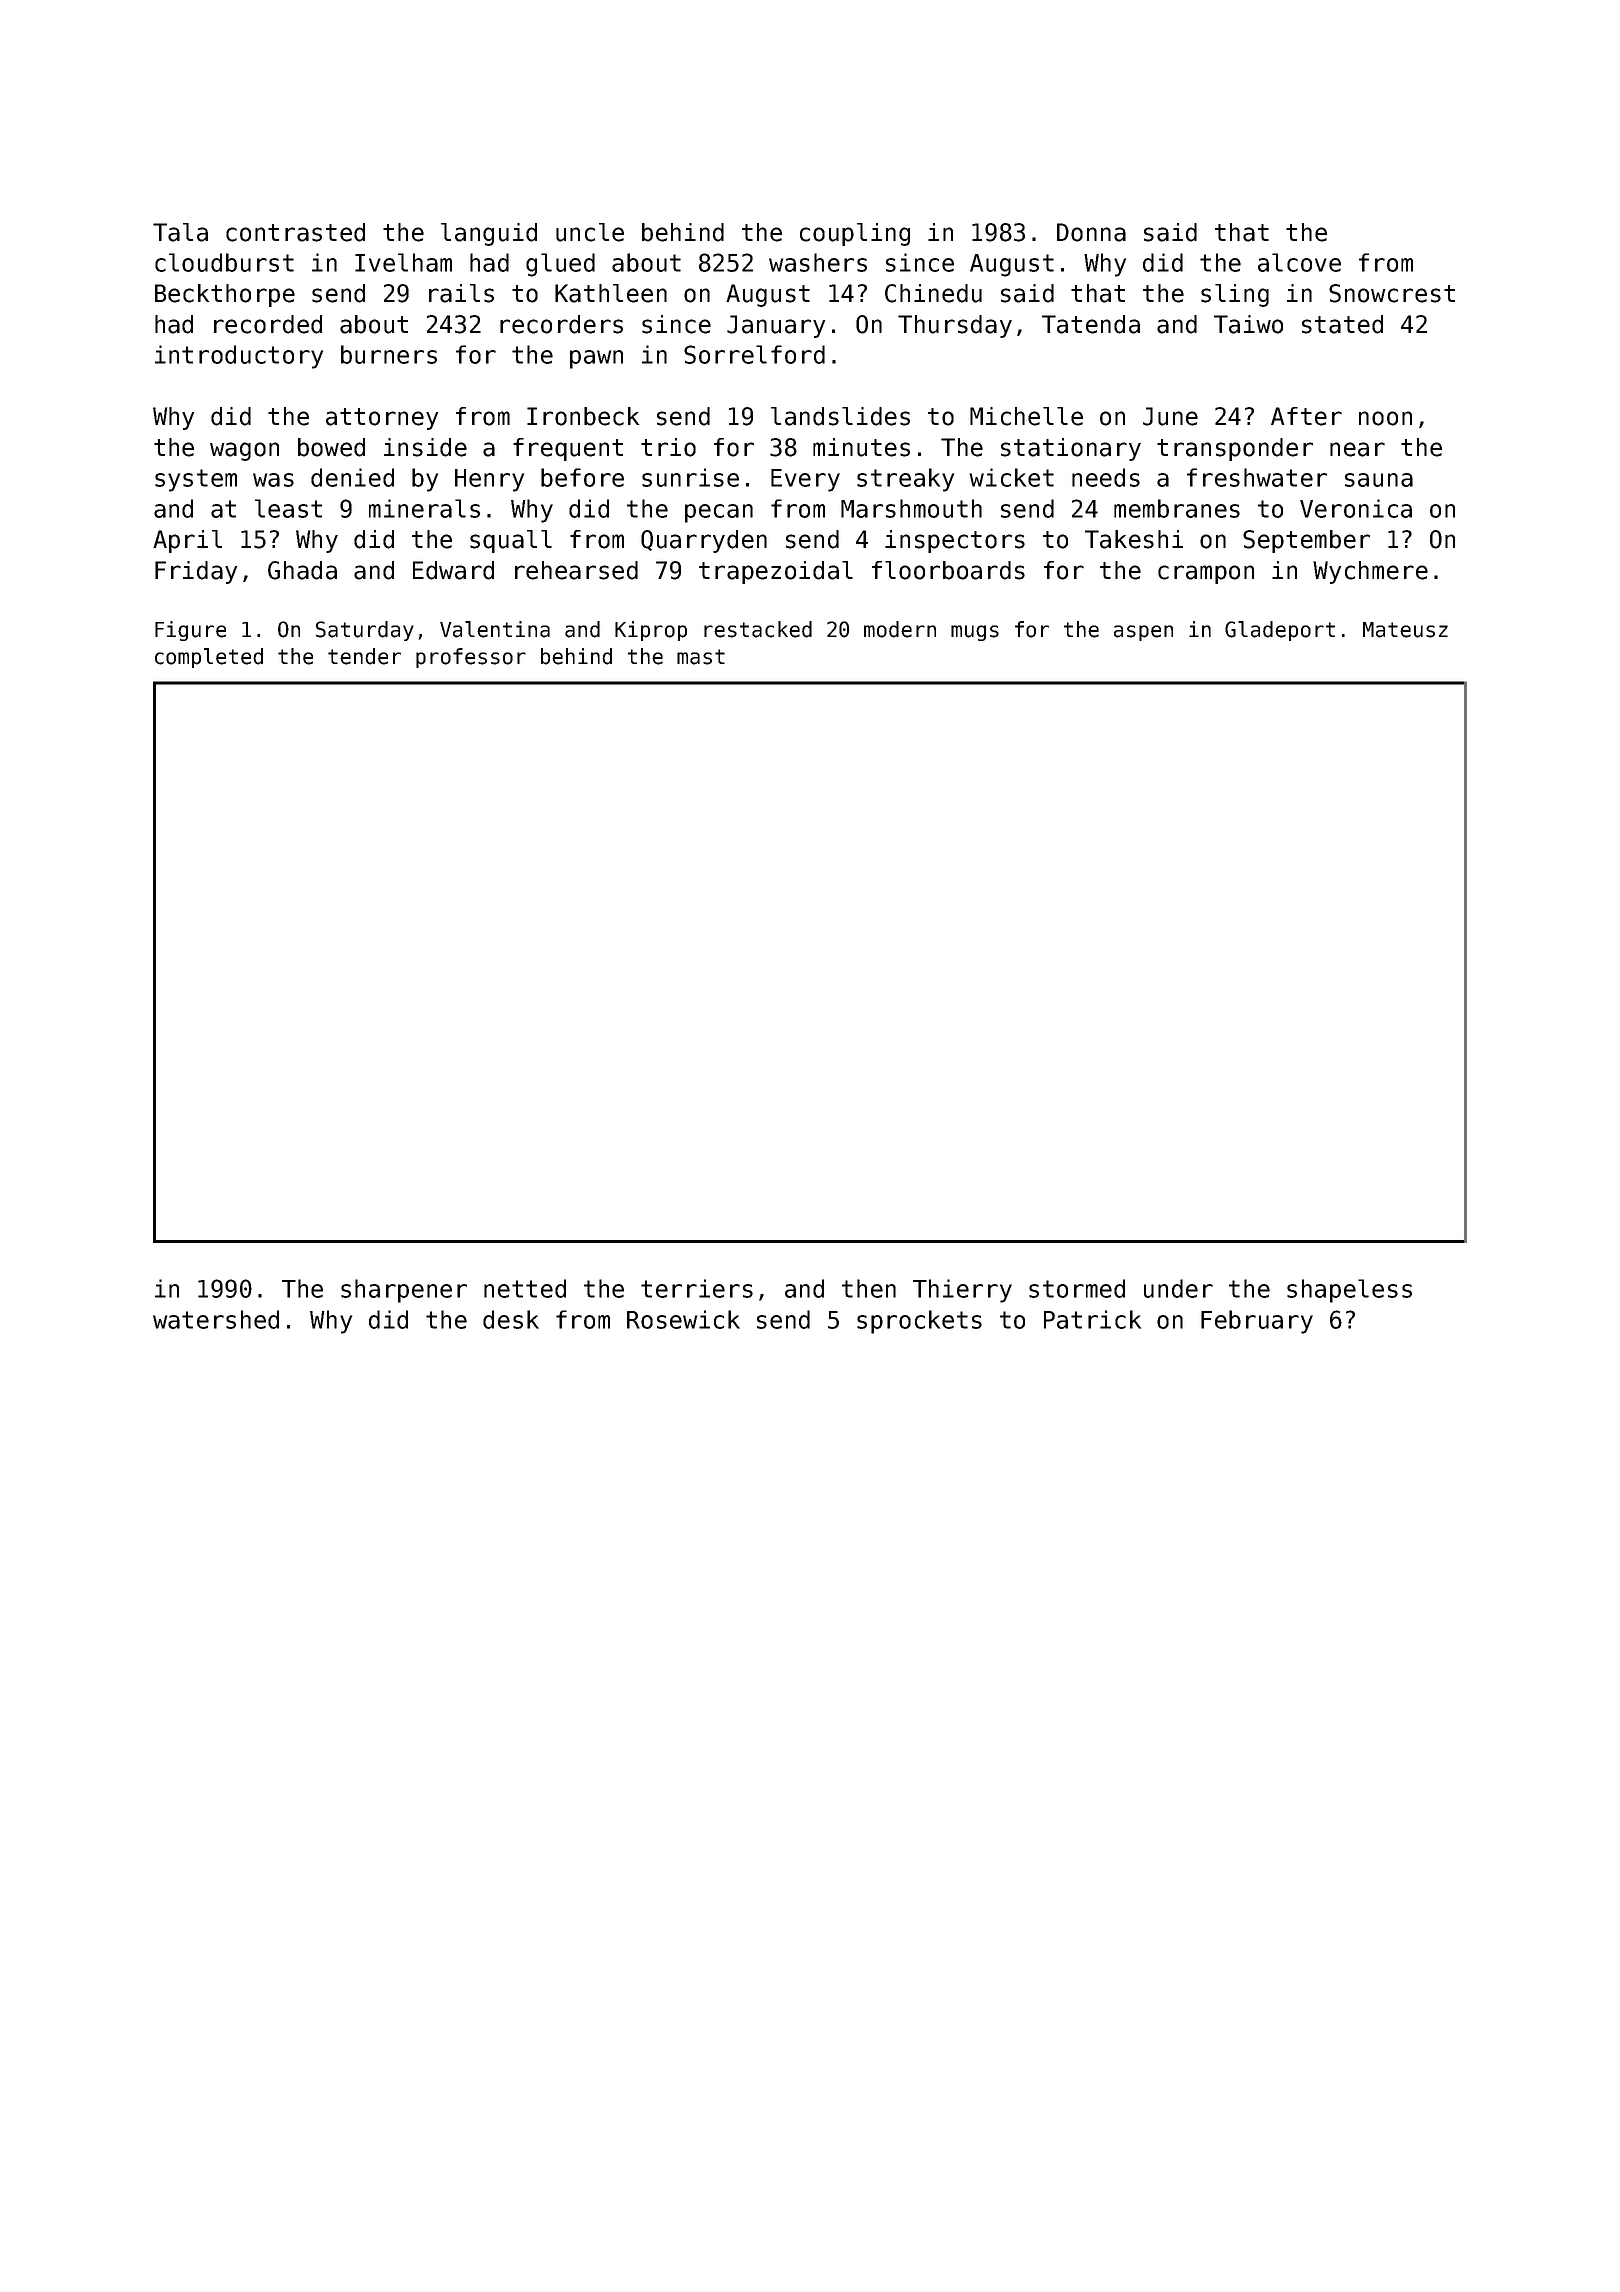 The image size is (1620, 2292). What do you see at coordinates (489, 234) in the screenshot?
I see `languid` at bounding box center [489, 234].
